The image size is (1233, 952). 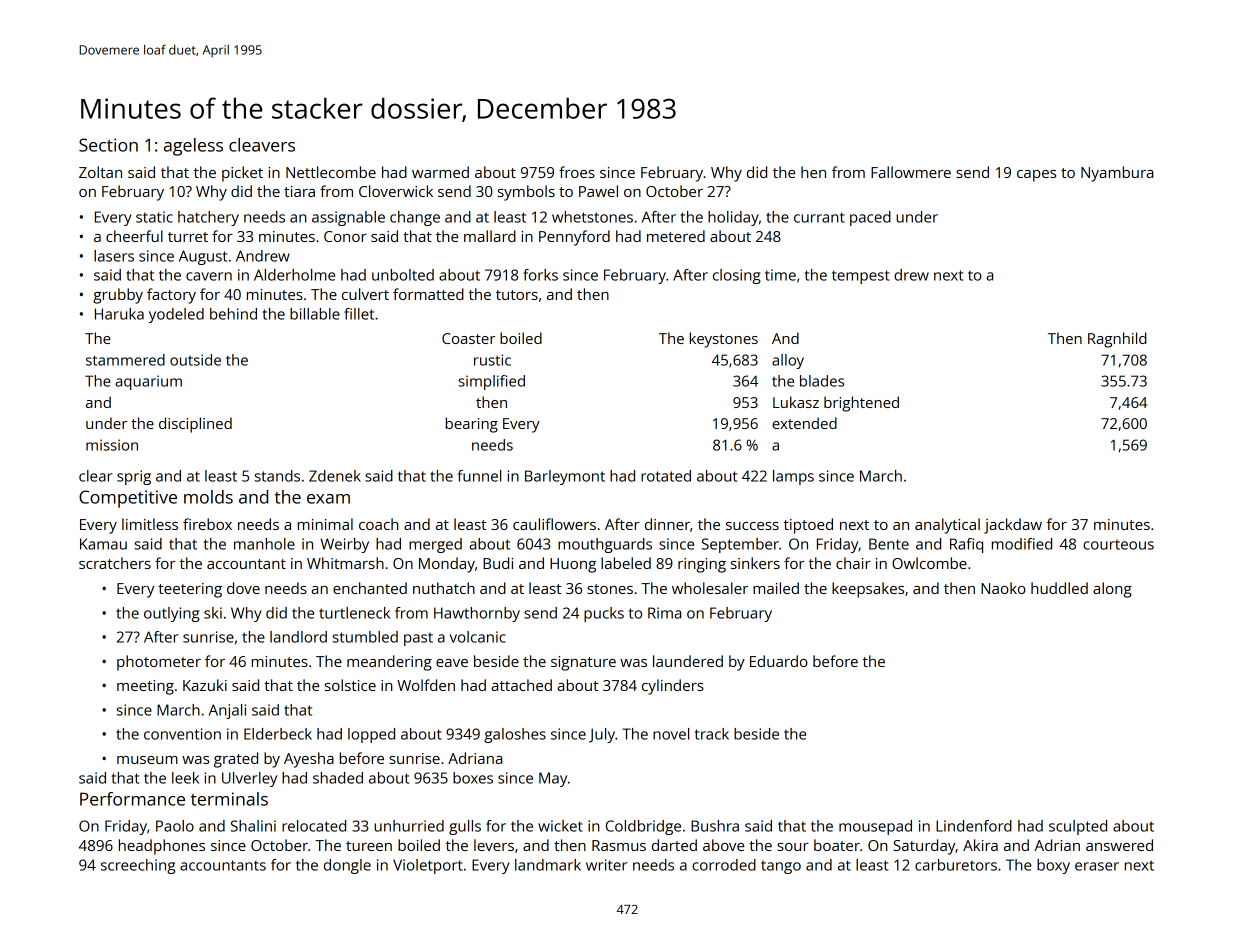 What do you see at coordinates (435, 545) in the screenshot?
I see `merged` at bounding box center [435, 545].
